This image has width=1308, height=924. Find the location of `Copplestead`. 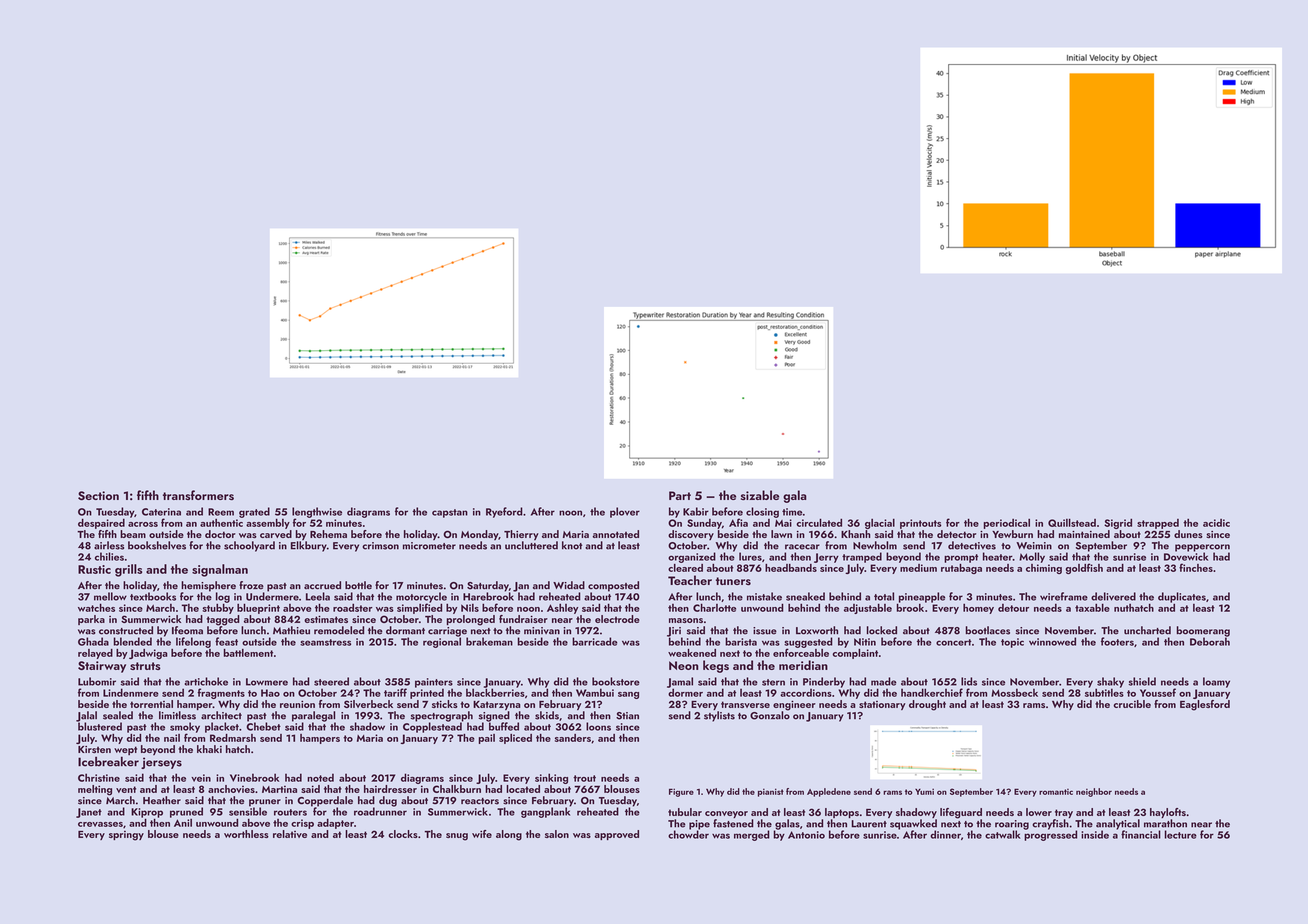

Copplestead is located at coordinates (432, 727).
